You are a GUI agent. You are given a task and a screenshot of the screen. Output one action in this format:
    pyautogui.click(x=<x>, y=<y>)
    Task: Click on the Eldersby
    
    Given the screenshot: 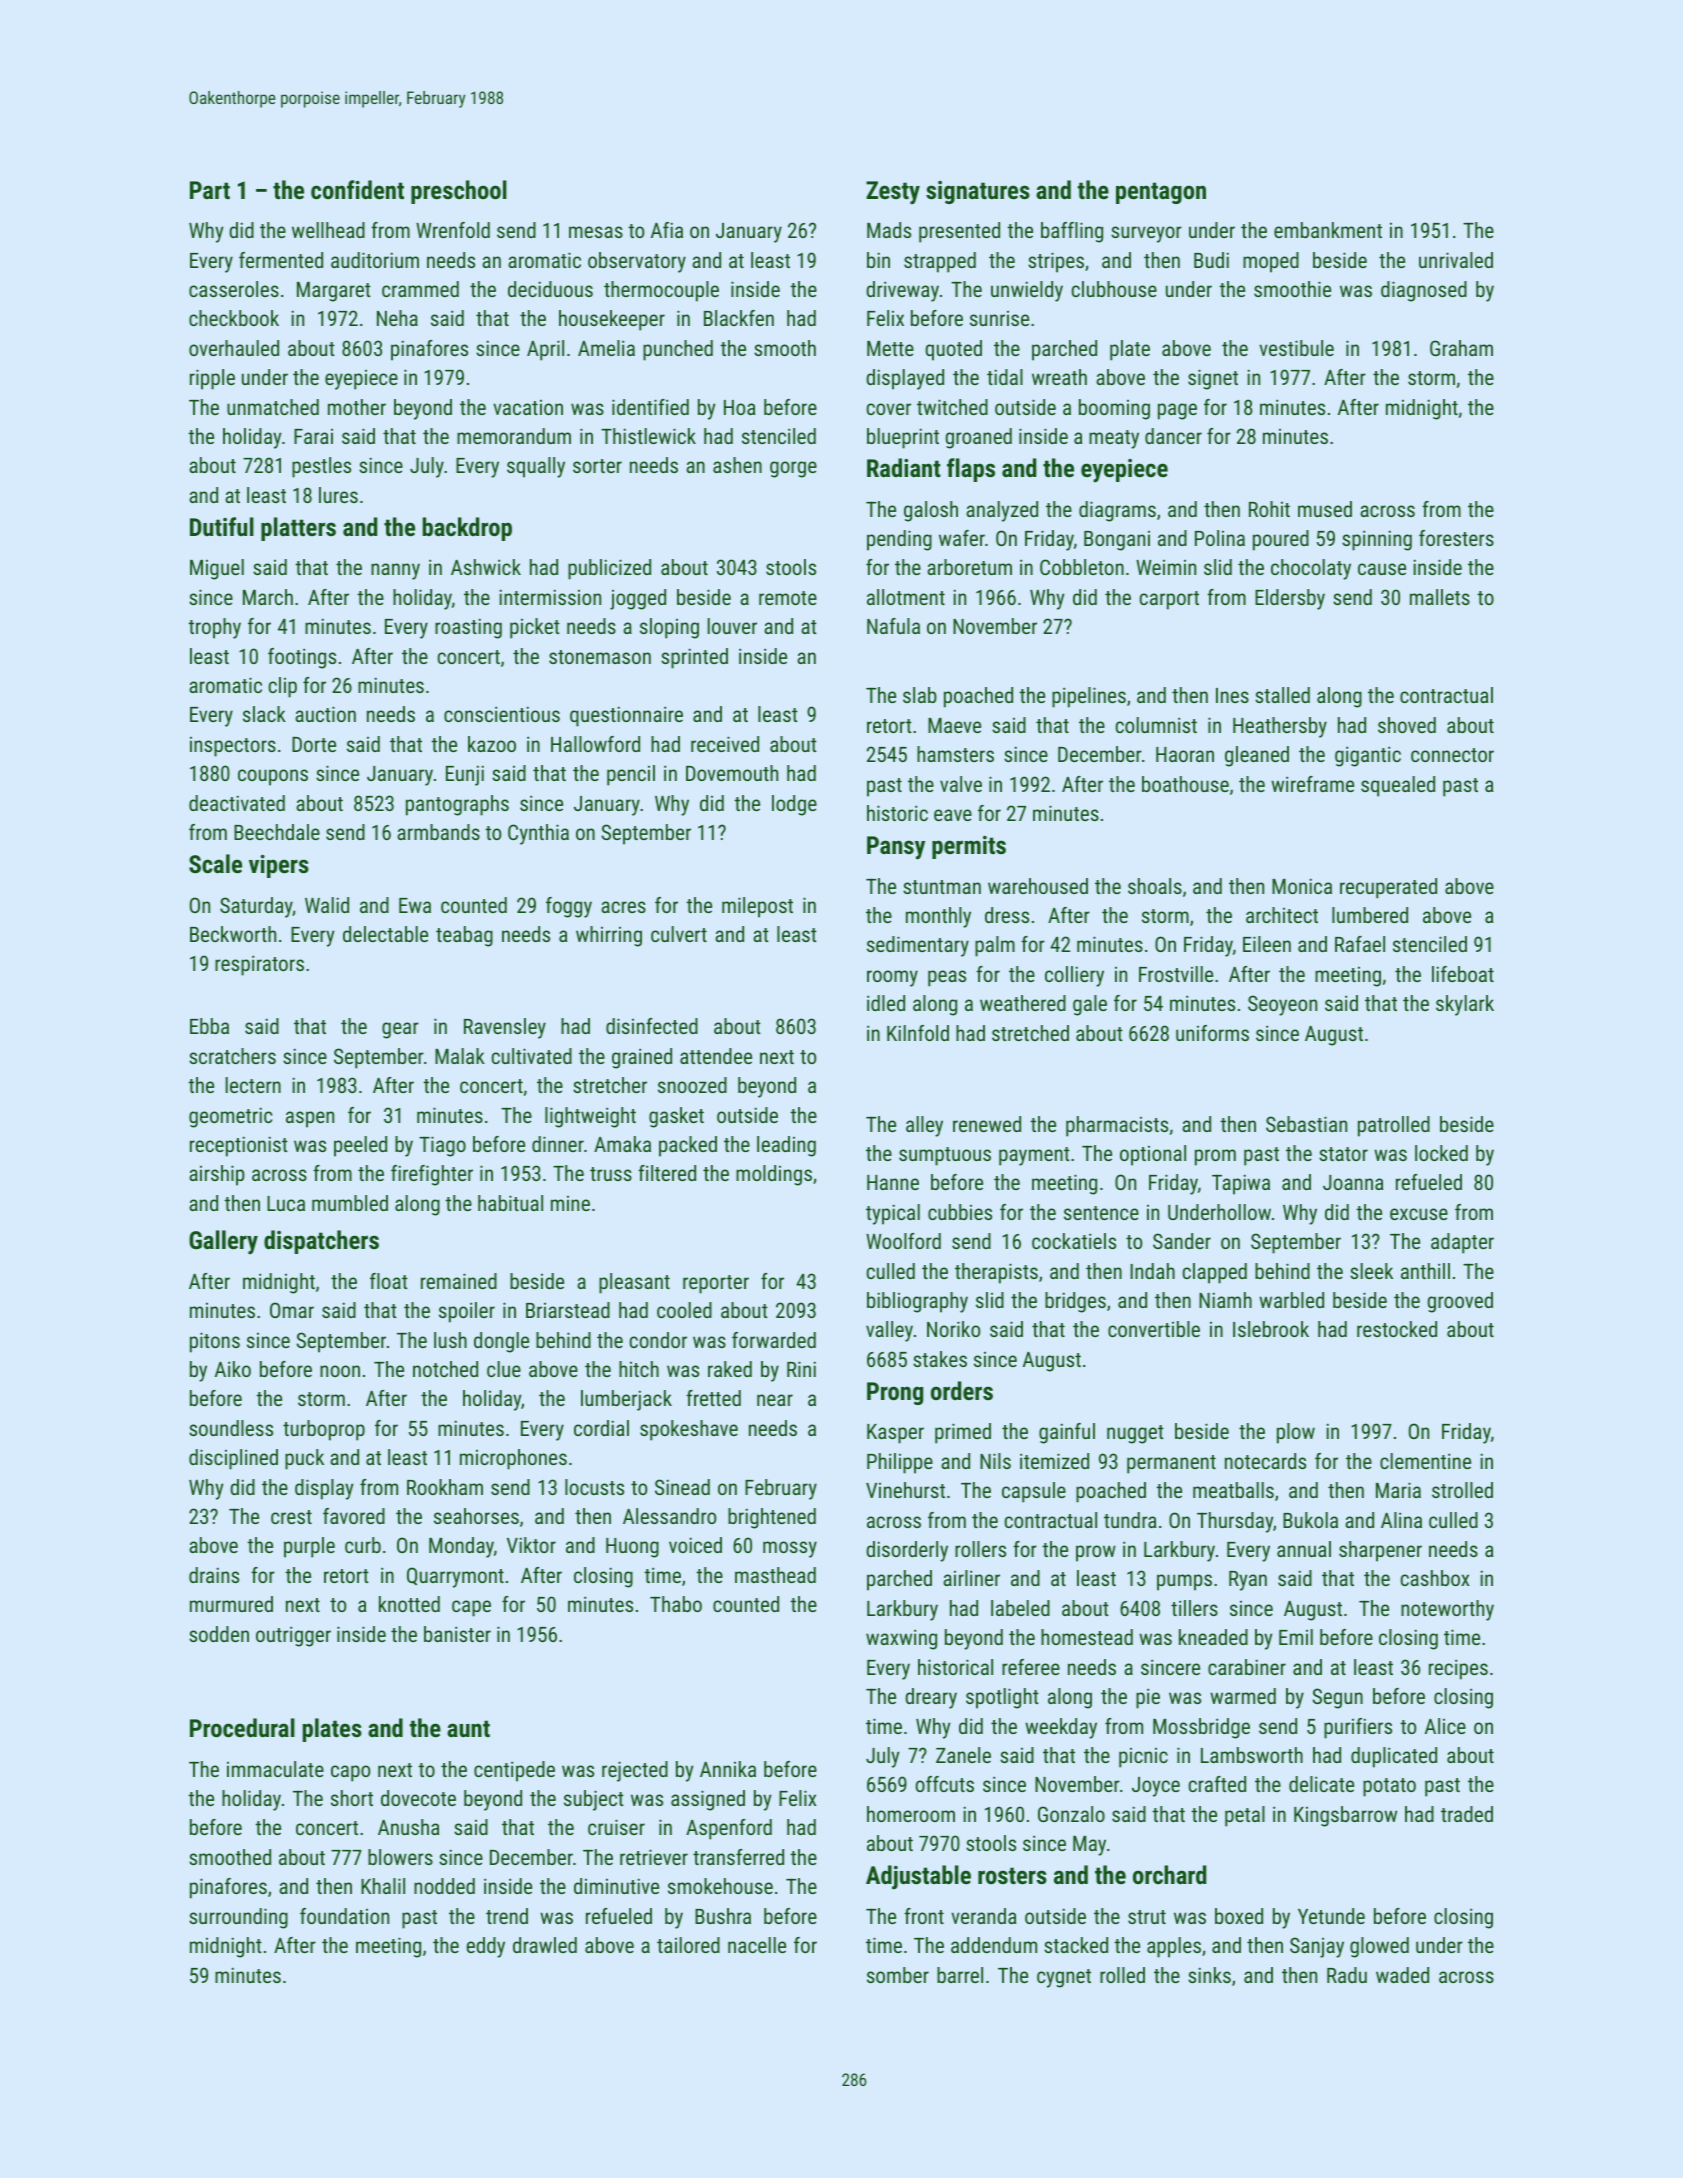 What is the action you would take?
    pyautogui.click(x=1290, y=599)
